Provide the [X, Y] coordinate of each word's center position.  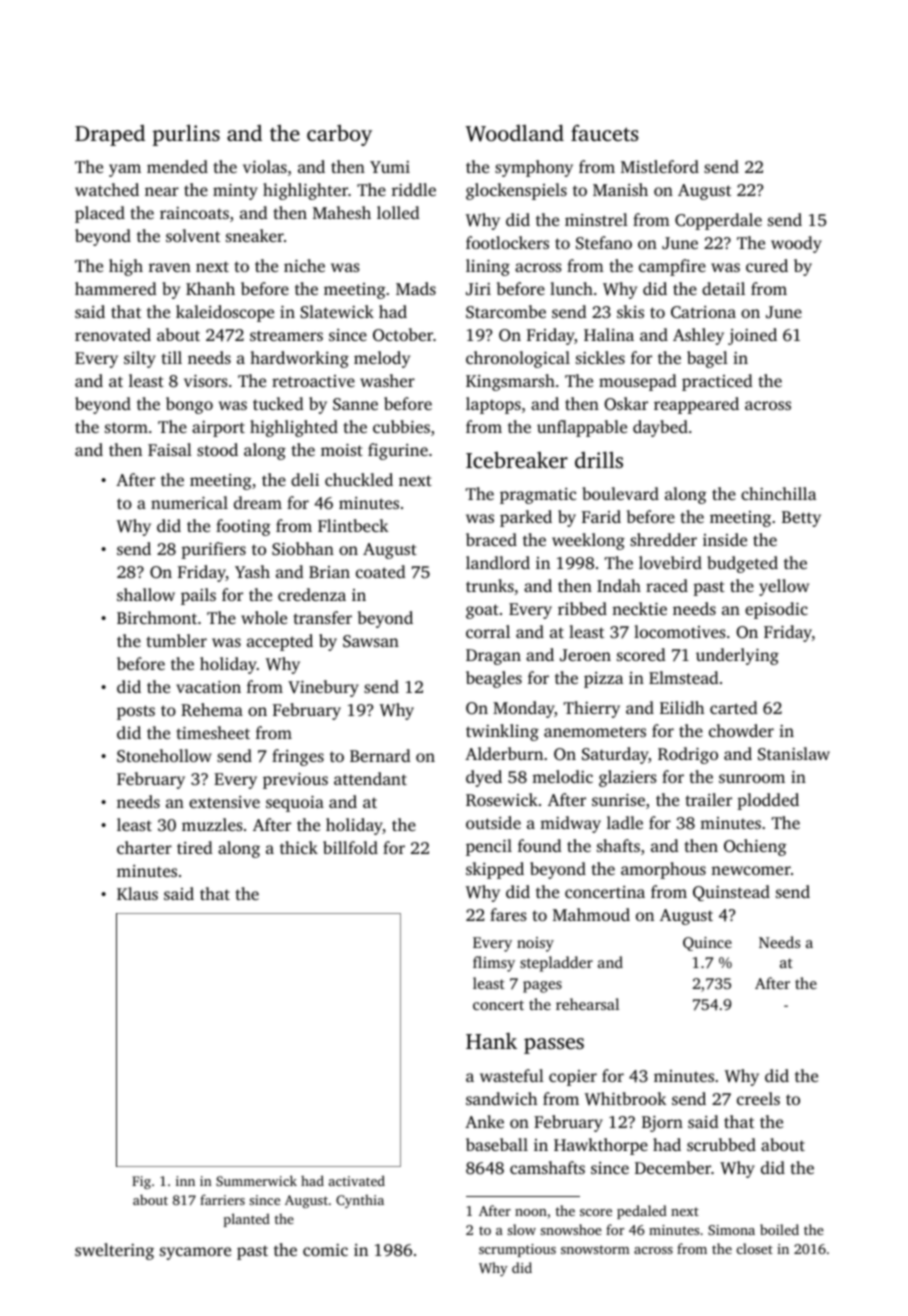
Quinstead [731, 893]
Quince [707, 944]
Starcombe [506, 312]
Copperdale [718, 221]
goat [482, 611]
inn [185, 1181]
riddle [414, 189]
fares [508, 914]
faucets [604, 133]
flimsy [494, 964]
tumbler [176, 640]
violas [265, 166]
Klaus [137, 893]
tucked [278, 403]
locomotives [680, 631]
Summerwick [256, 1180]
